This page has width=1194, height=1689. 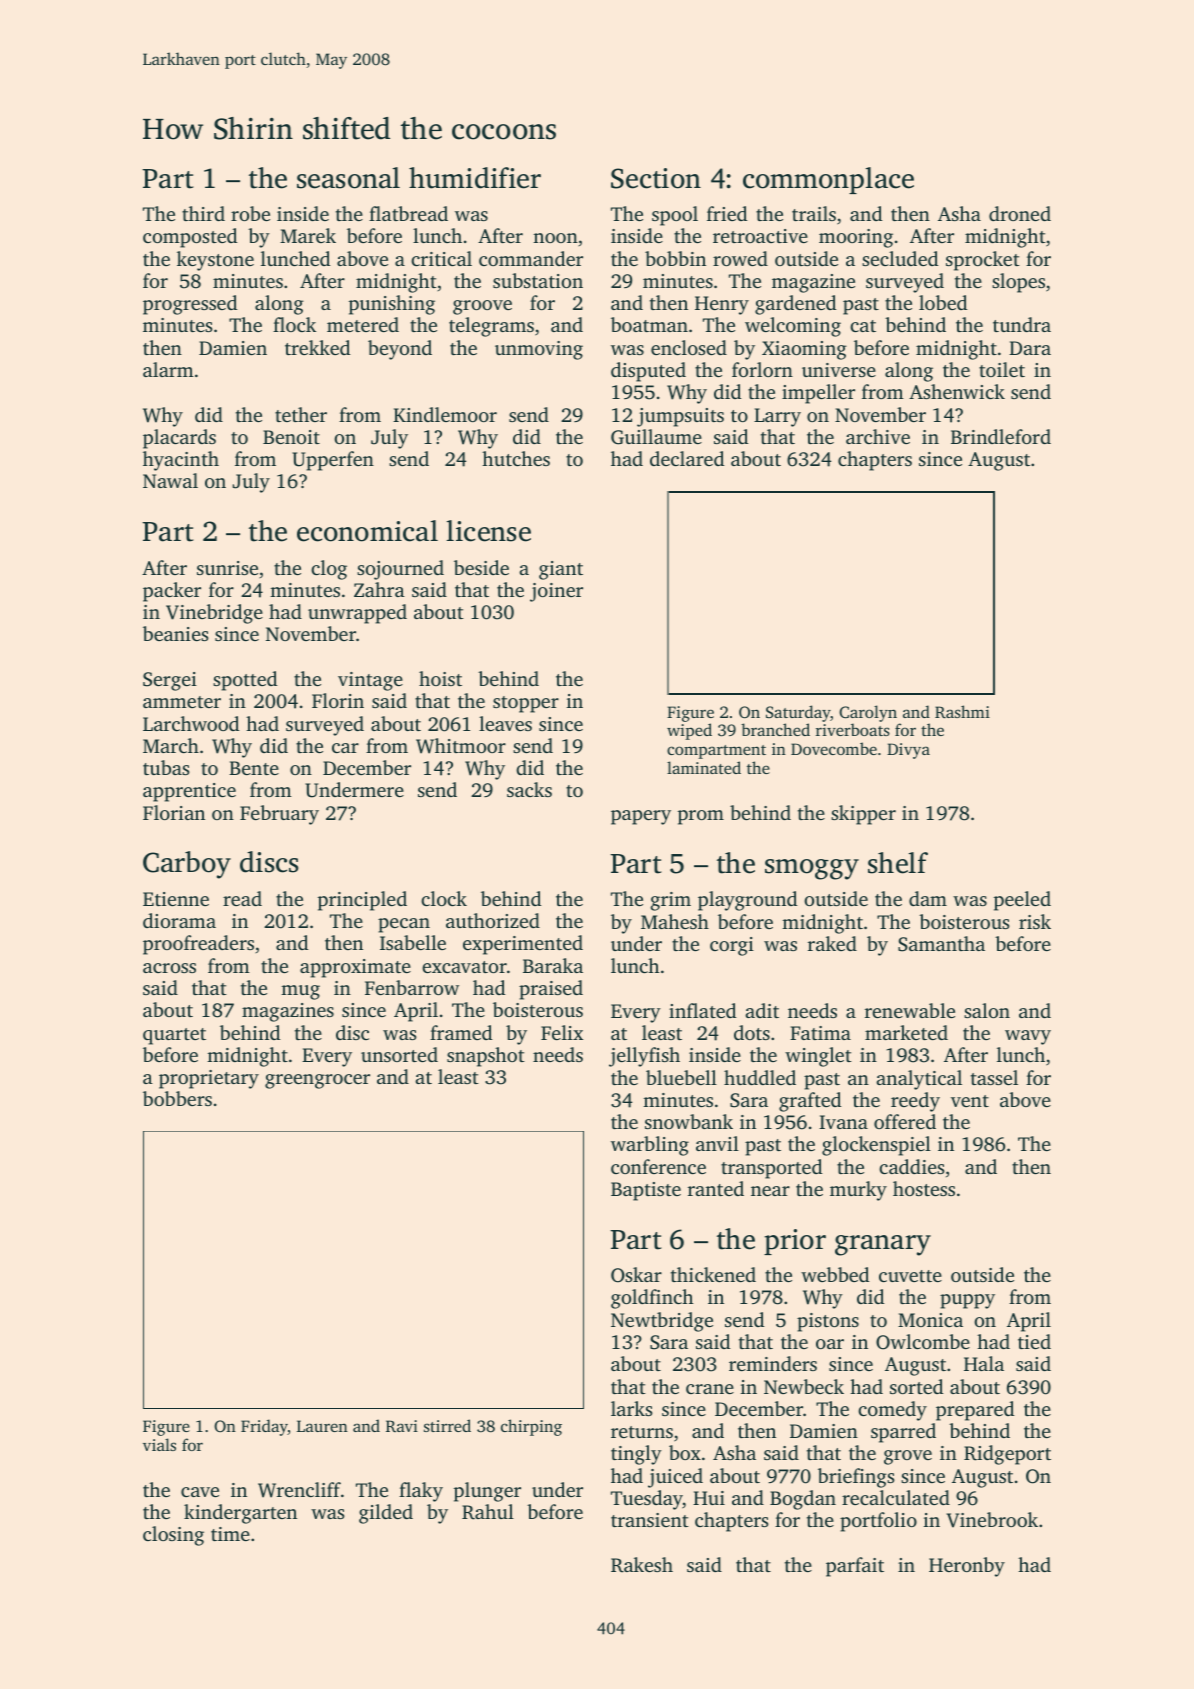 I want to click on Ivana, so click(x=843, y=1122).
